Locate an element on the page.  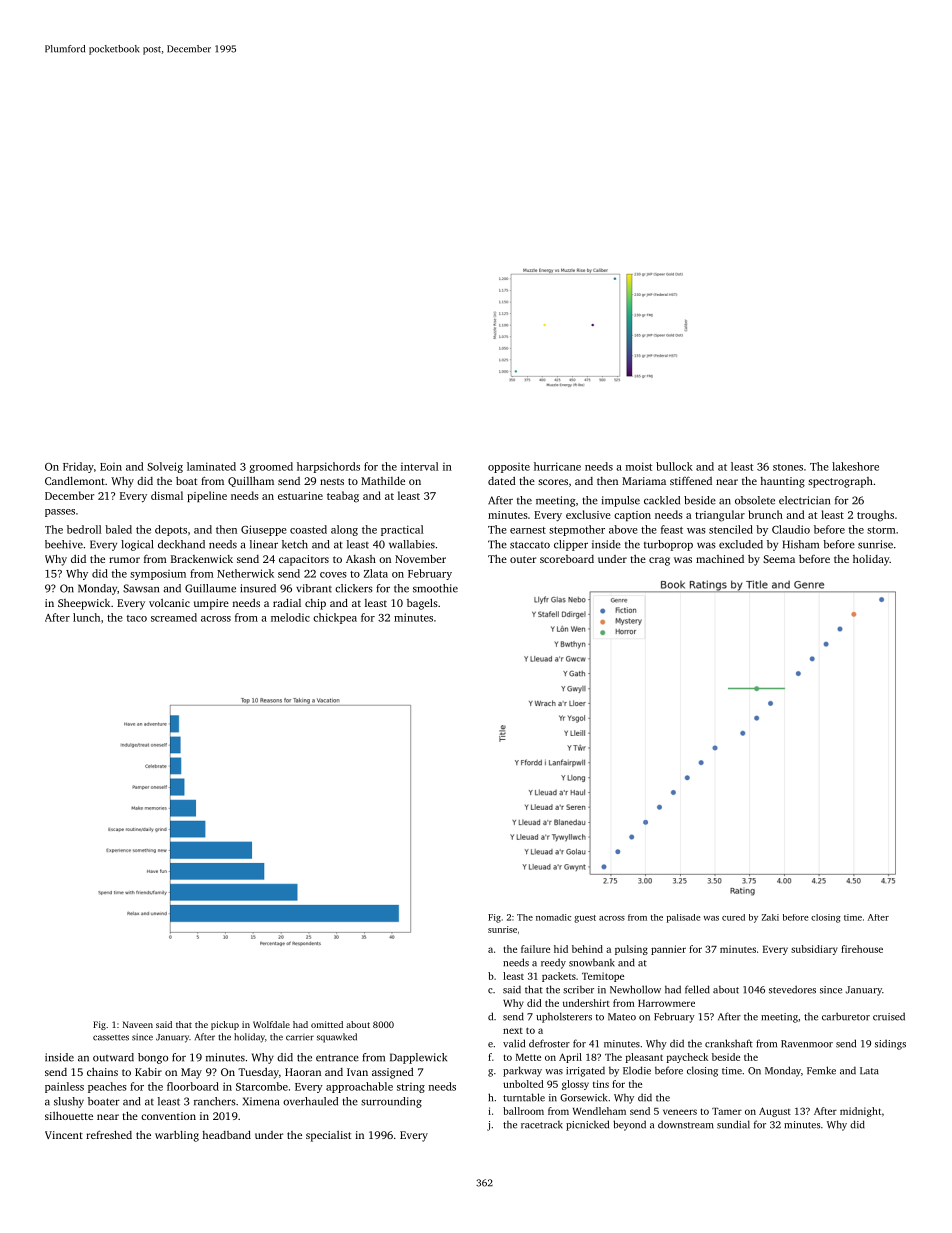
palisade is located at coordinates (684, 918).
